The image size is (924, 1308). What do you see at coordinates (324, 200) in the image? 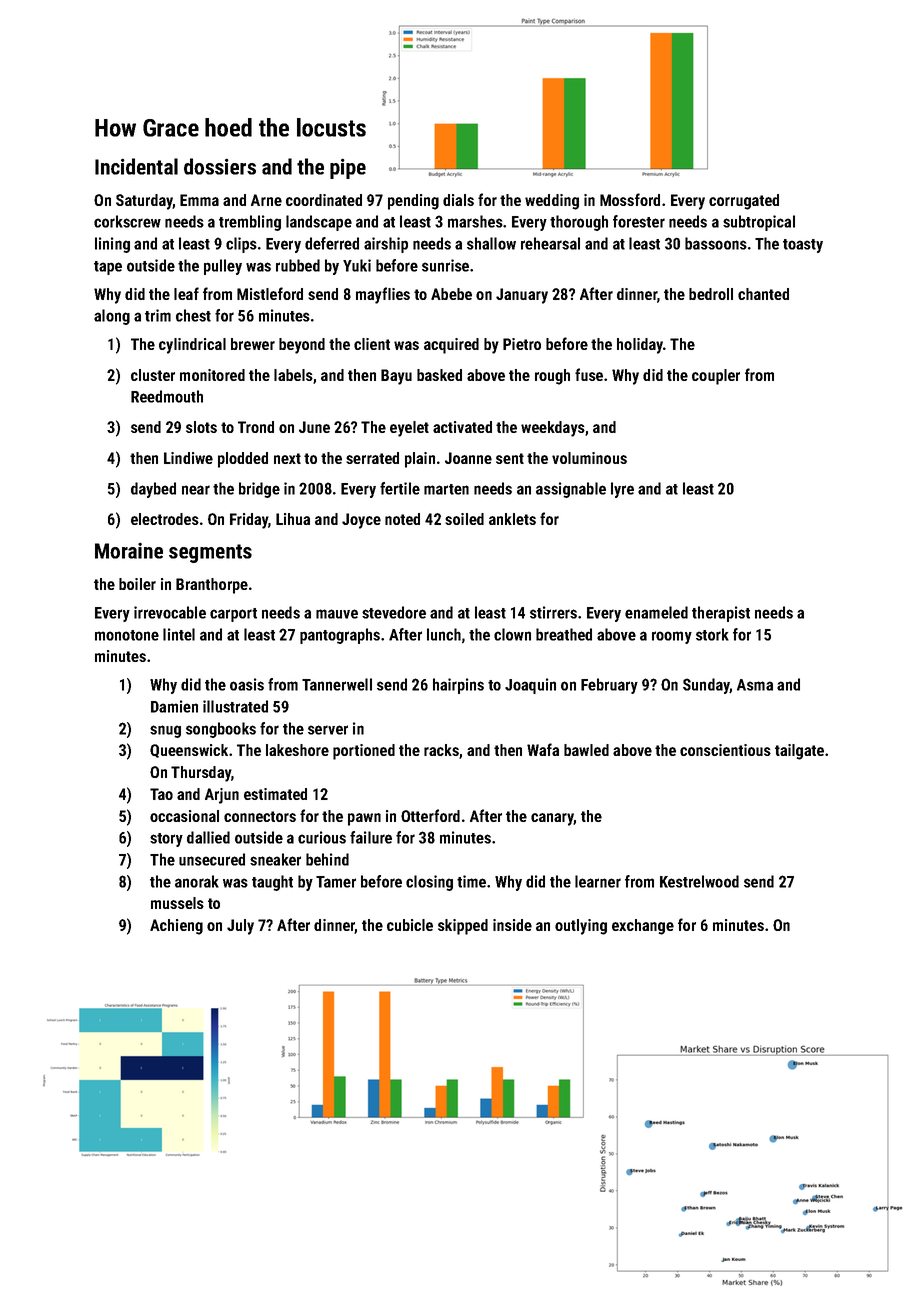
I see `coordinated` at bounding box center [324, 200].
